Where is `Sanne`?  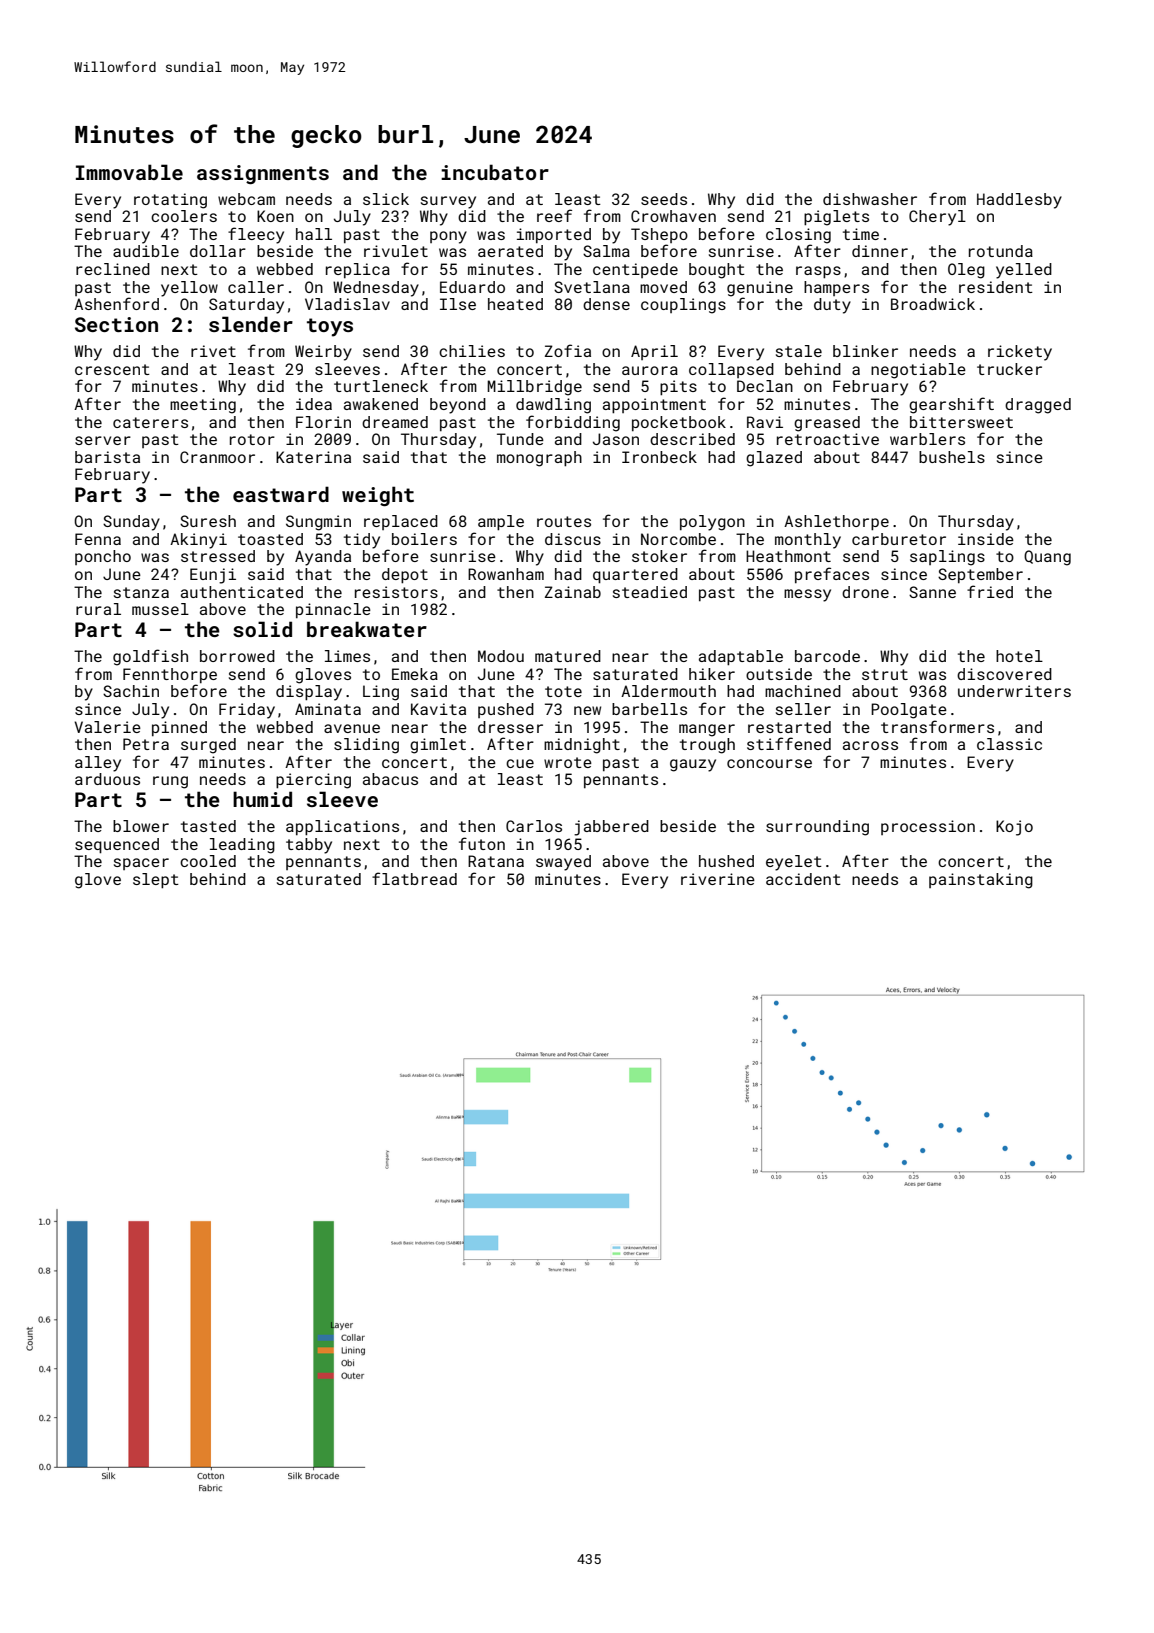 Sanne is located at coordinates (932, 592).
